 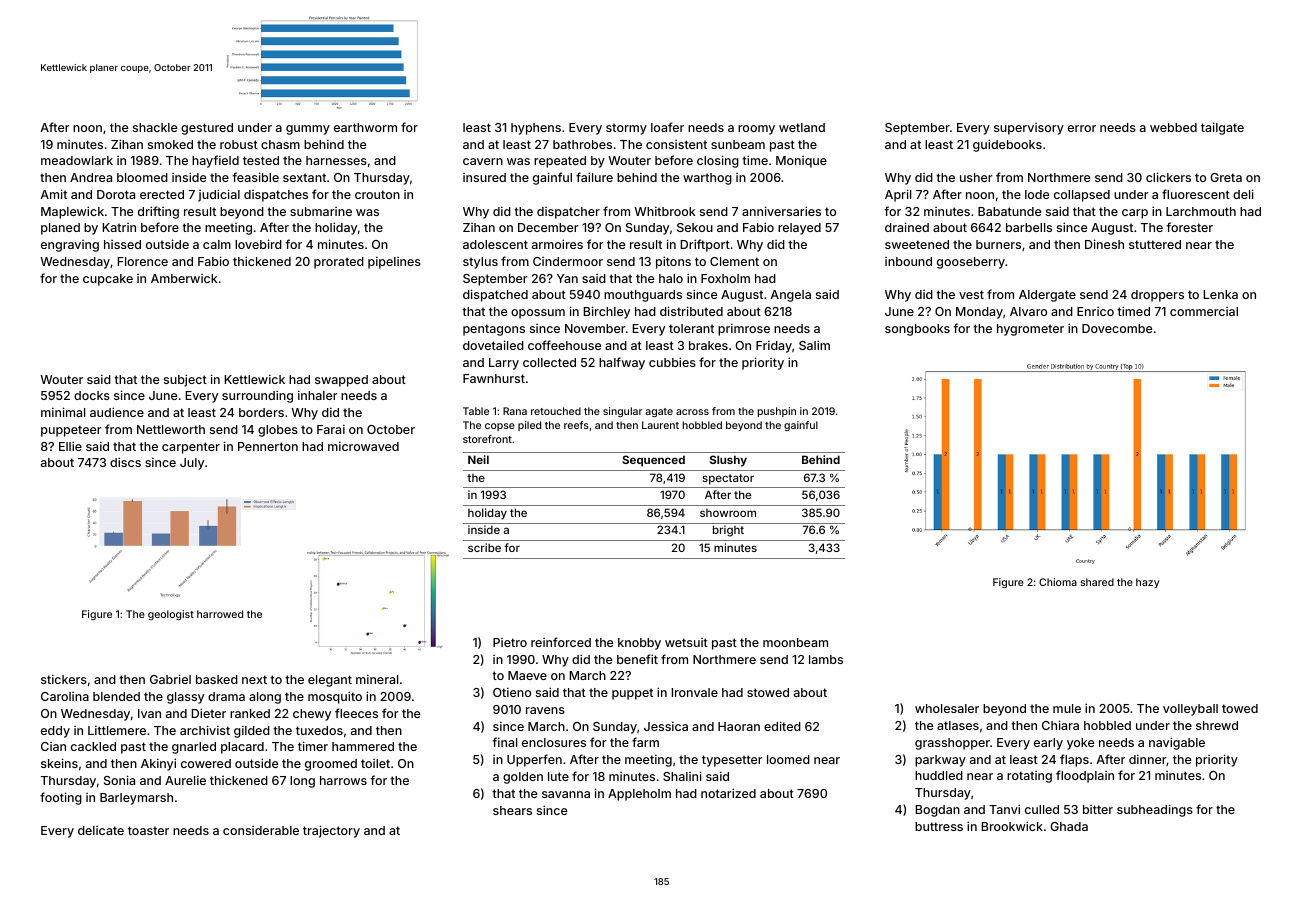 What do you see at coordinates (939, 826) in the document?
I see `buttress` at bounding box center [939, 826].
